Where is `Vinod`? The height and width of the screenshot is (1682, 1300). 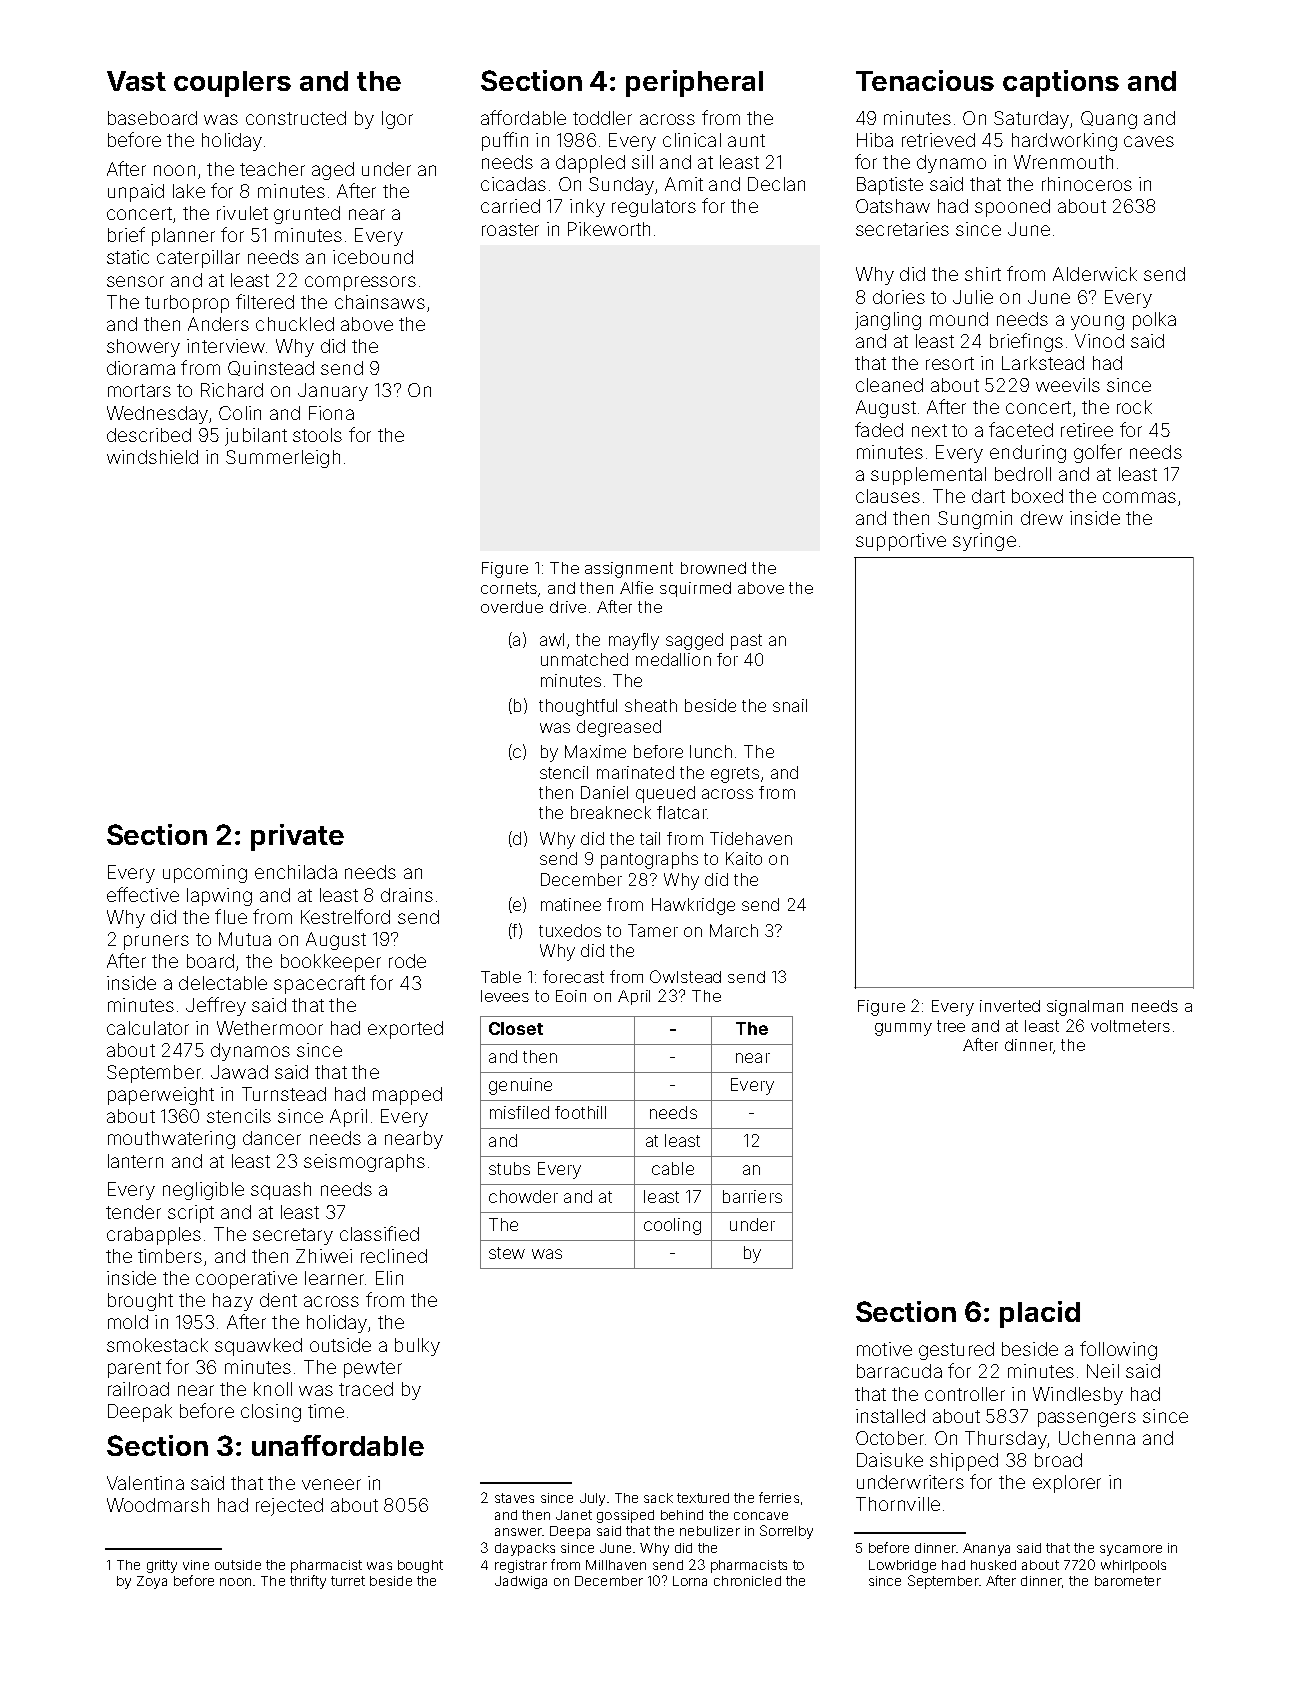
Vinod is located at coordinates (1099, 341).
